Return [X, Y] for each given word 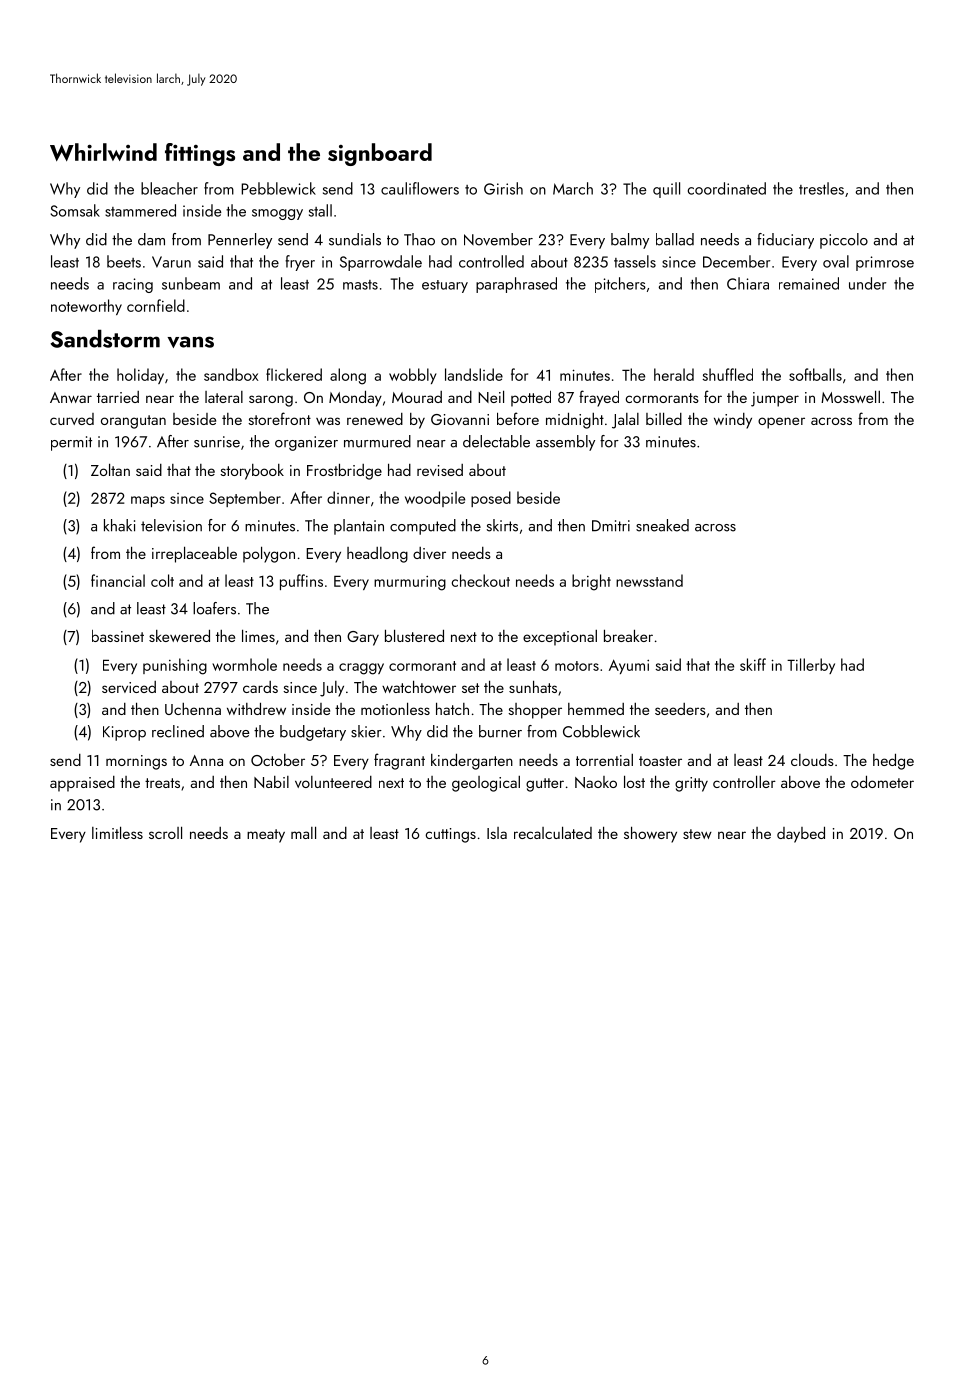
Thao [419, 239]
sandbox [231, 374]
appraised [82, 784]
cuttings [450, 835]
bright [591, 582]
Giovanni [460, 419]
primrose [885, 263]
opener [781, 423]
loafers [214, 608]
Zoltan [110, 469]
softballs [815, 374]
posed [491, 499]
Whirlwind [103, 152]
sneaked [662, 525]
